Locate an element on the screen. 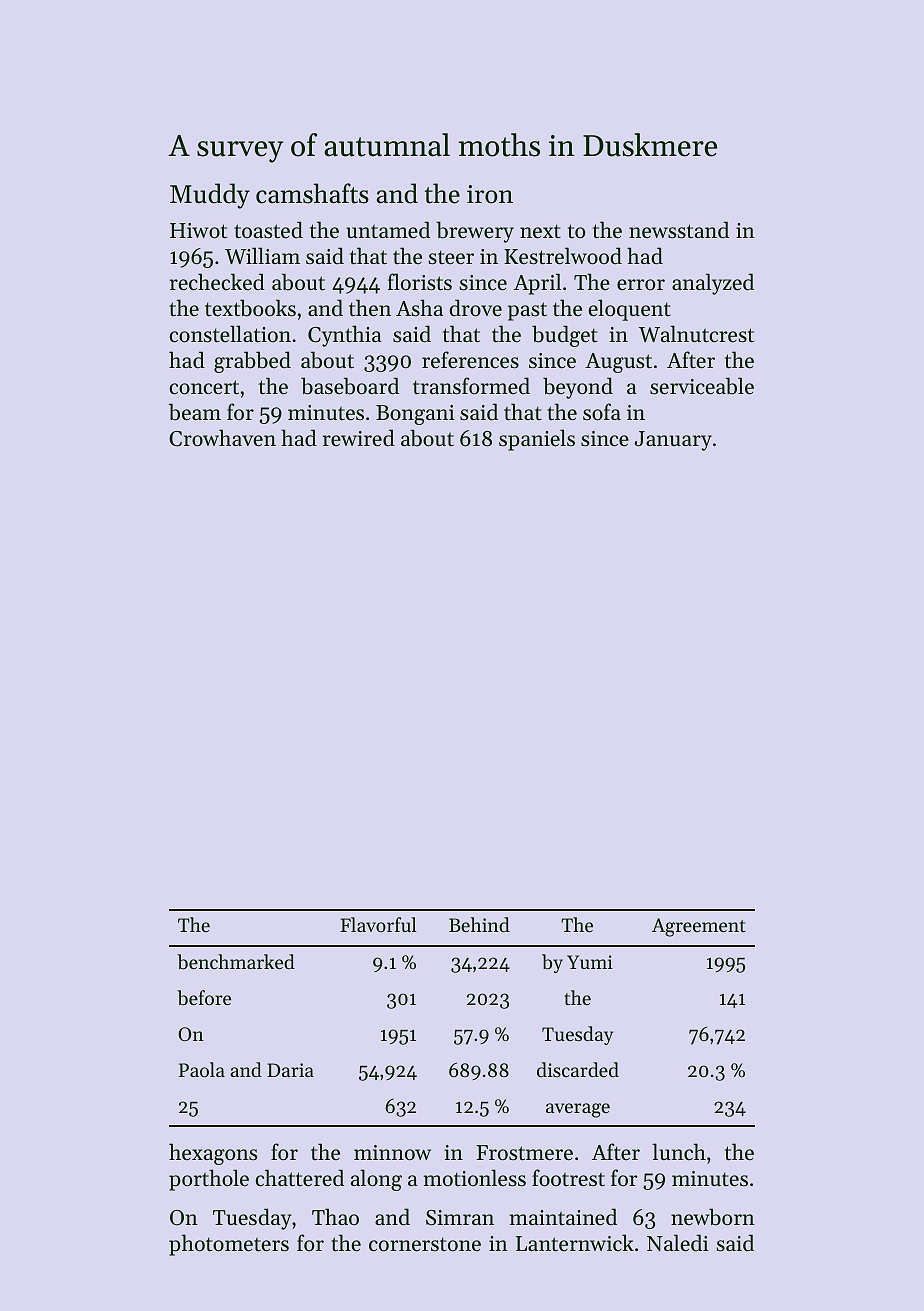 This screenshot has width=924, height=1311. discarded is located at coordinates (578, 1069).
